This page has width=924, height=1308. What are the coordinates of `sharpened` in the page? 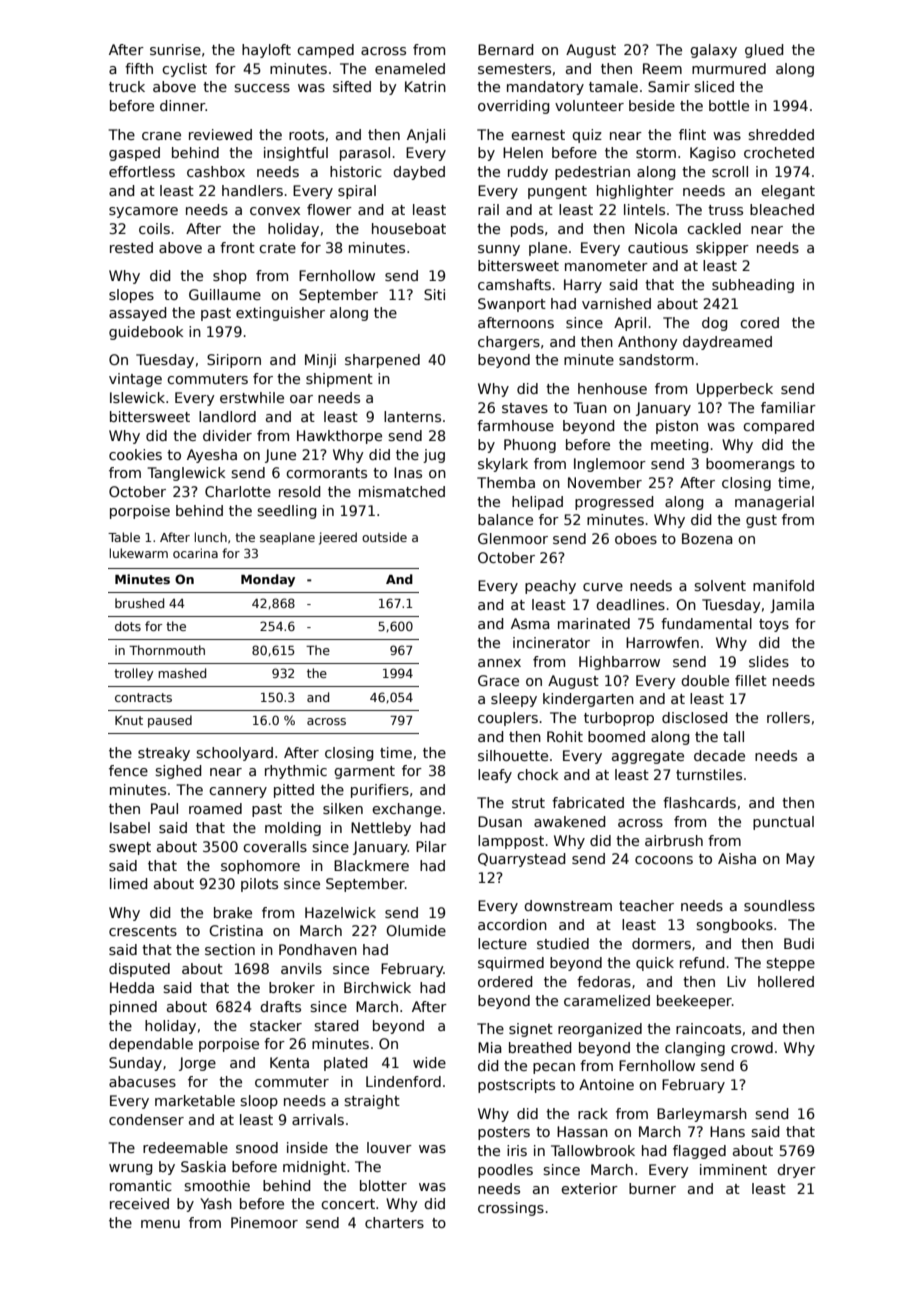 It's located at (382, 361).
